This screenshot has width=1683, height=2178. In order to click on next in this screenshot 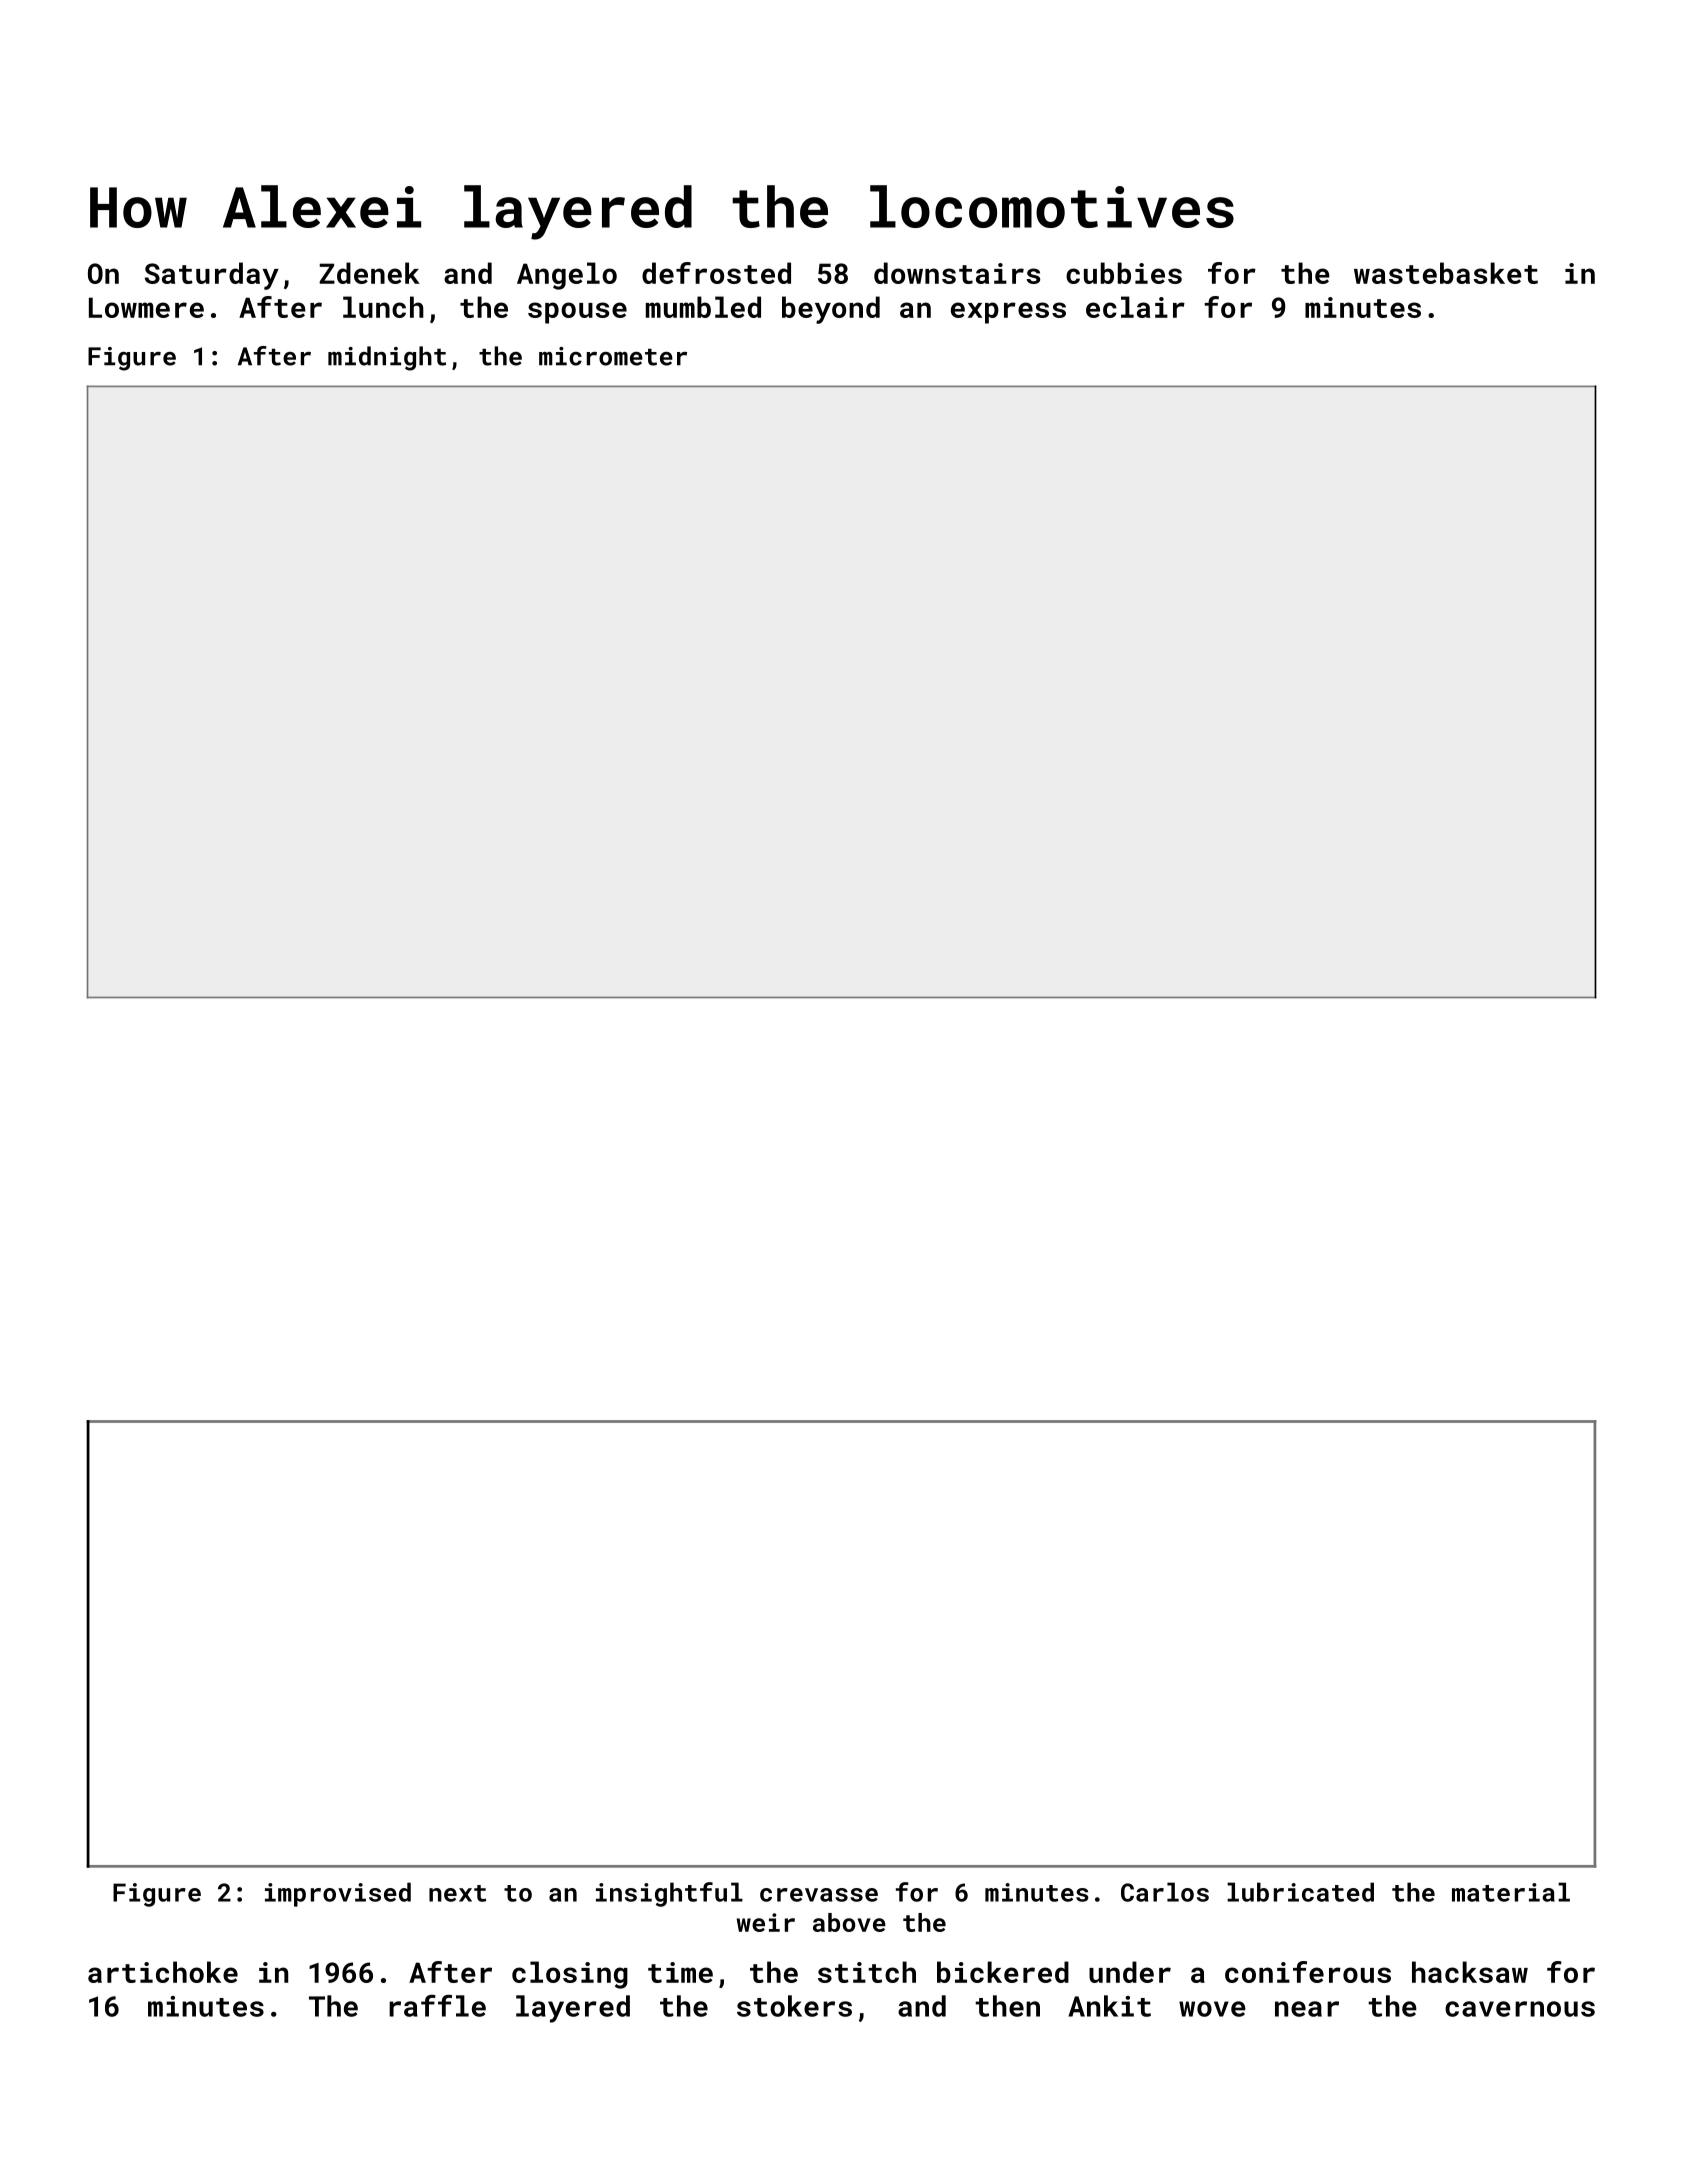, I will do `click(457, 1893)`.
